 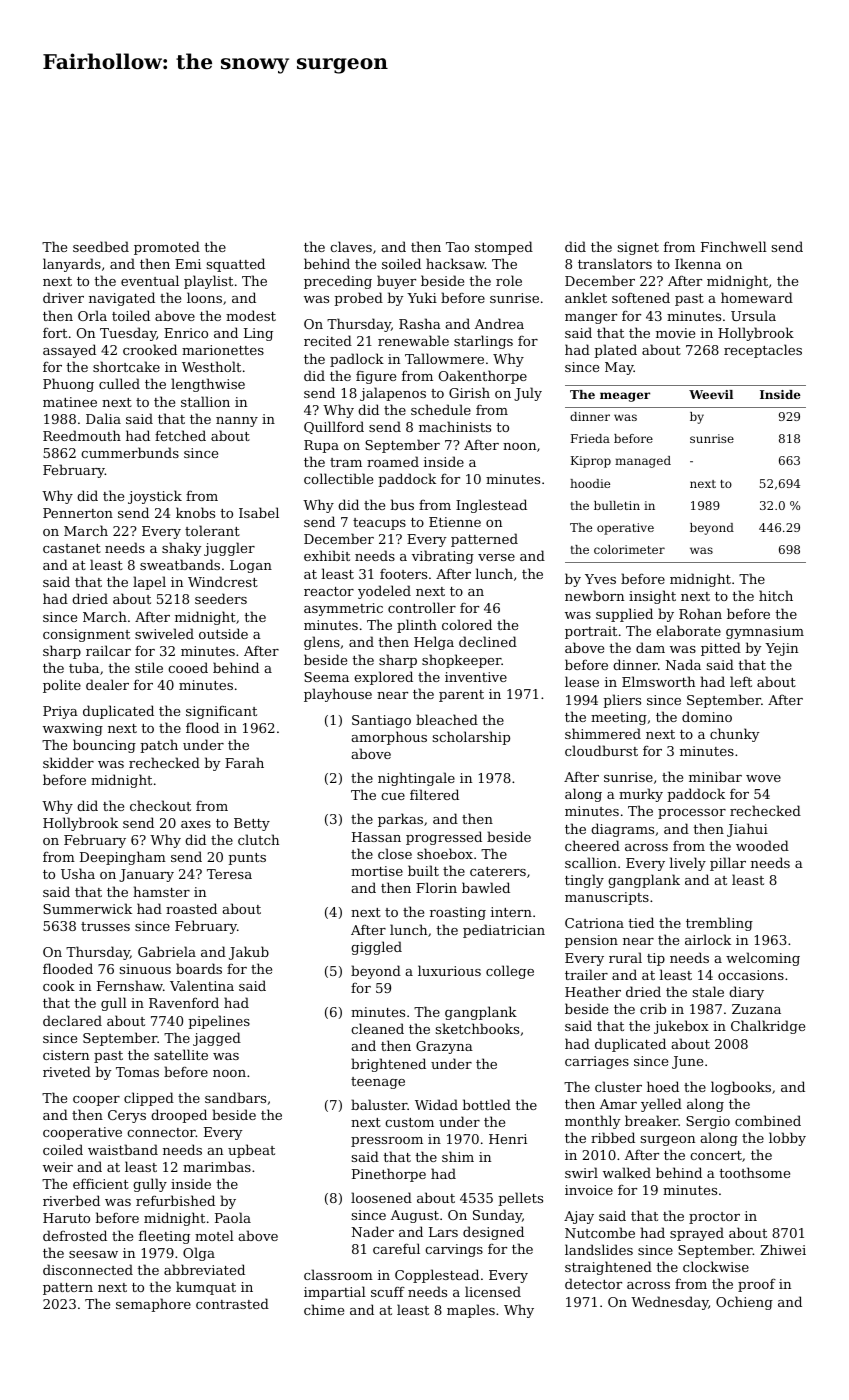 What do you see at coordinates (504, 931) in the screenshot?
I see `pediatrician` at bounding box center [504, 931].
